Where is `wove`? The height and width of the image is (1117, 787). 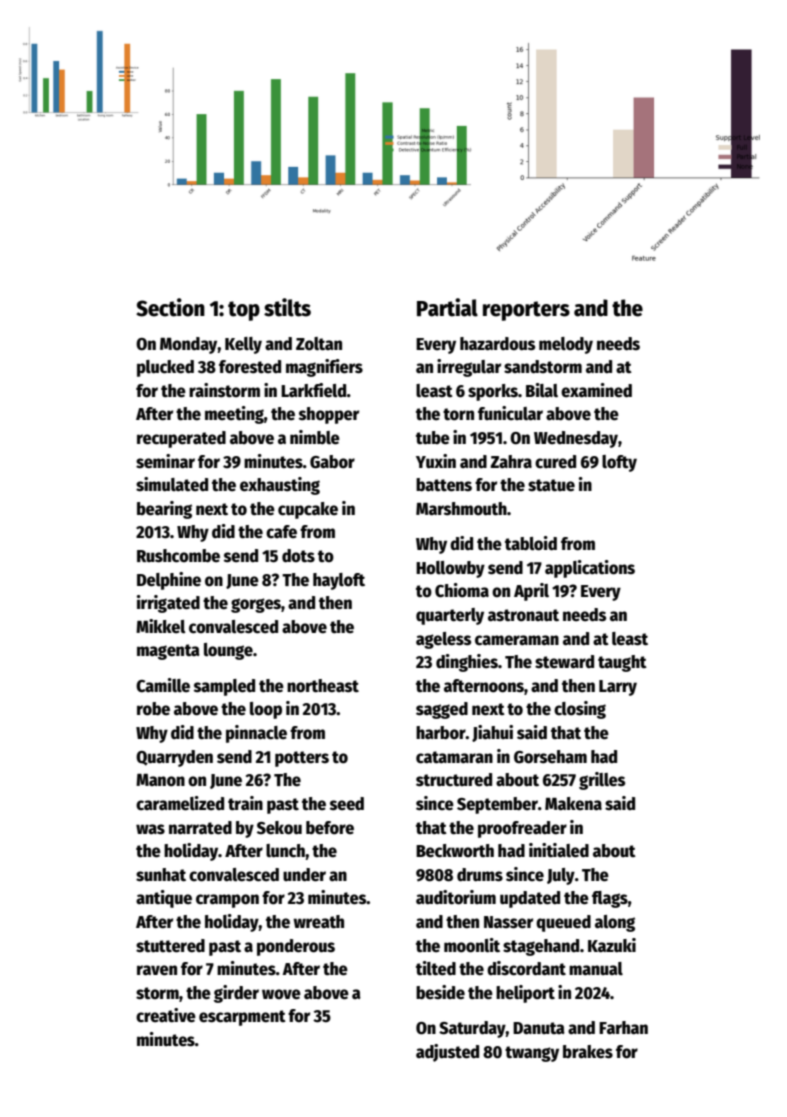
wove is located at coordinates (281, 994).
